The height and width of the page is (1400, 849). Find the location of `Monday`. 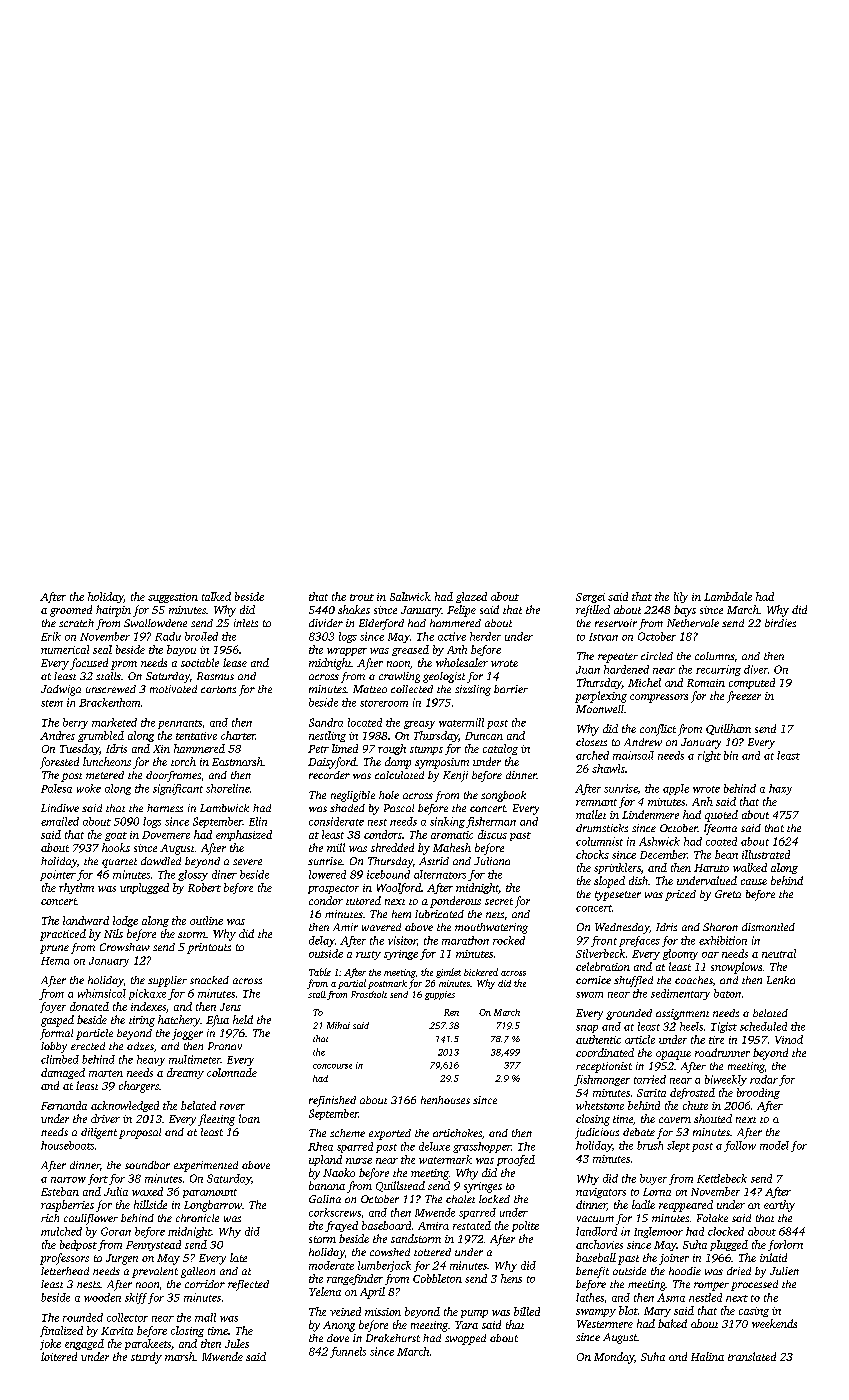

Monday is located at coordinates (614, 1358).
